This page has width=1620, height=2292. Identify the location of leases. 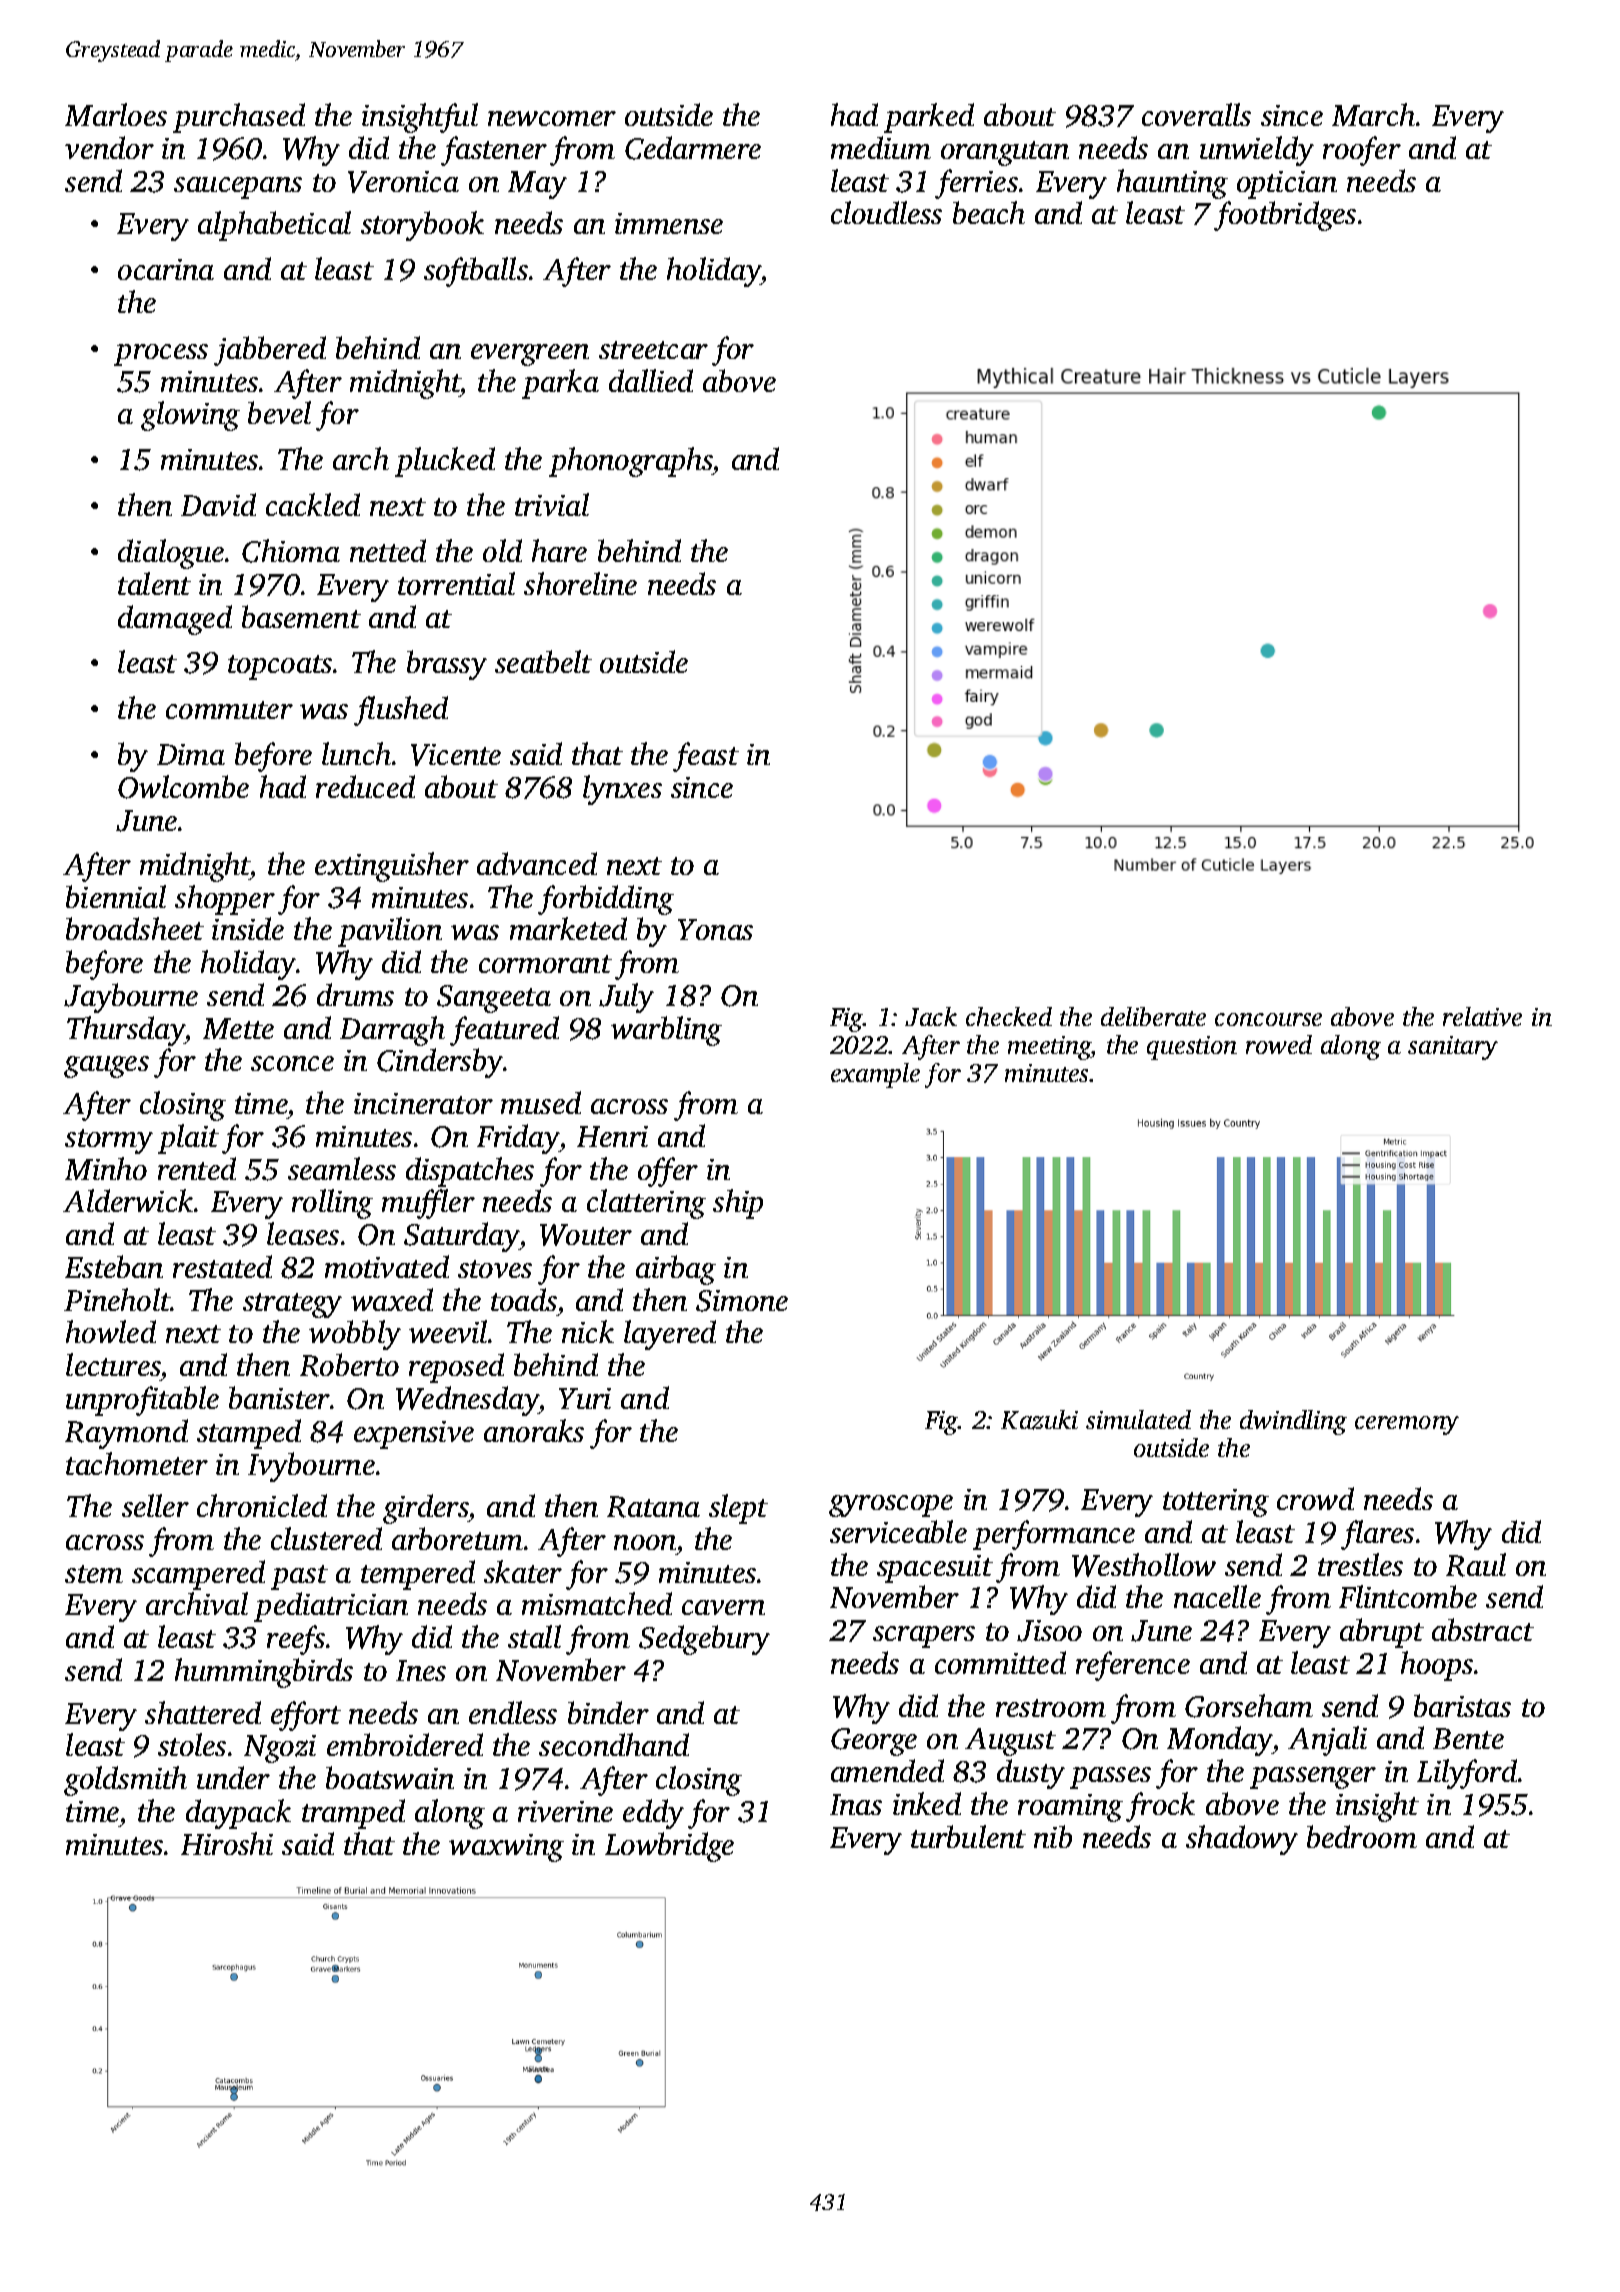
(303, 1233).
